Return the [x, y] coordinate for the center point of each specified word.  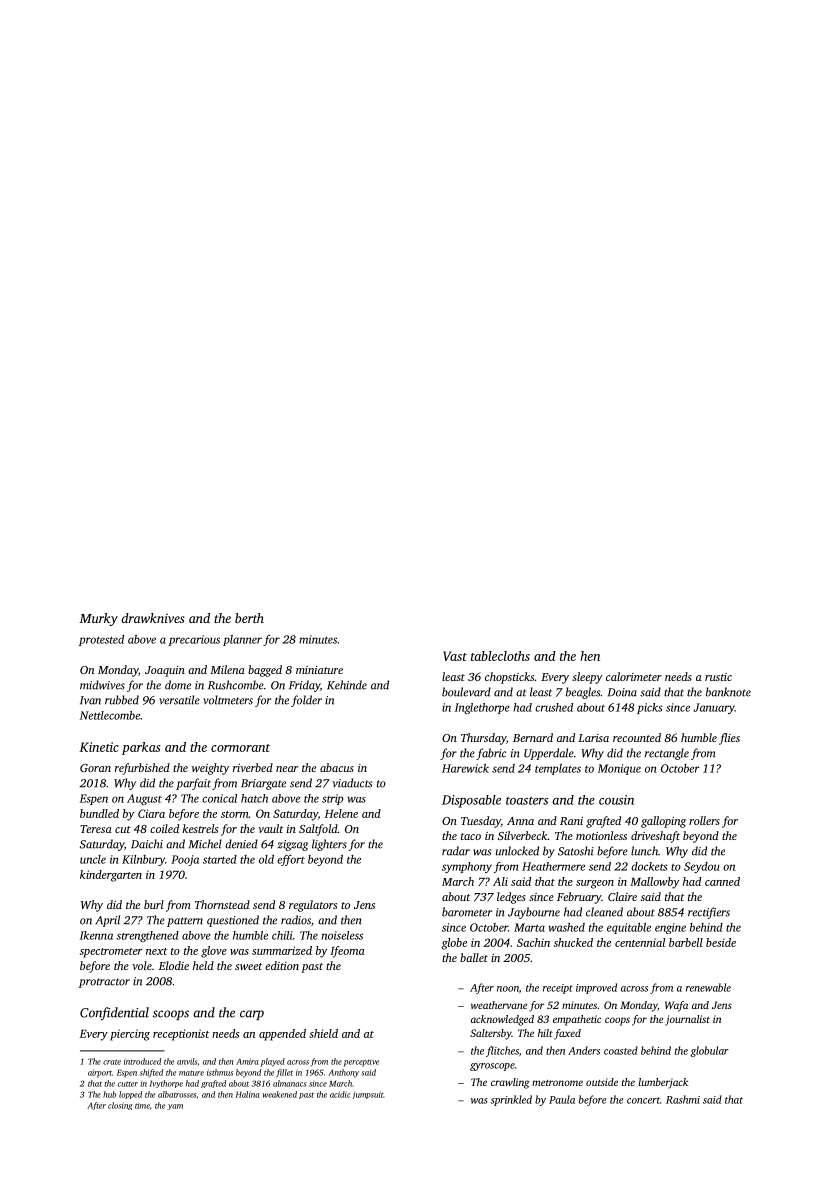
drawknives [153, 618]
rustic [718, 677]
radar [456, 851]
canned [722, 881]
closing [120, 1106]
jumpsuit [368, 1095]
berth [249, 618]
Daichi [147, 844]
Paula [562, 1099]
